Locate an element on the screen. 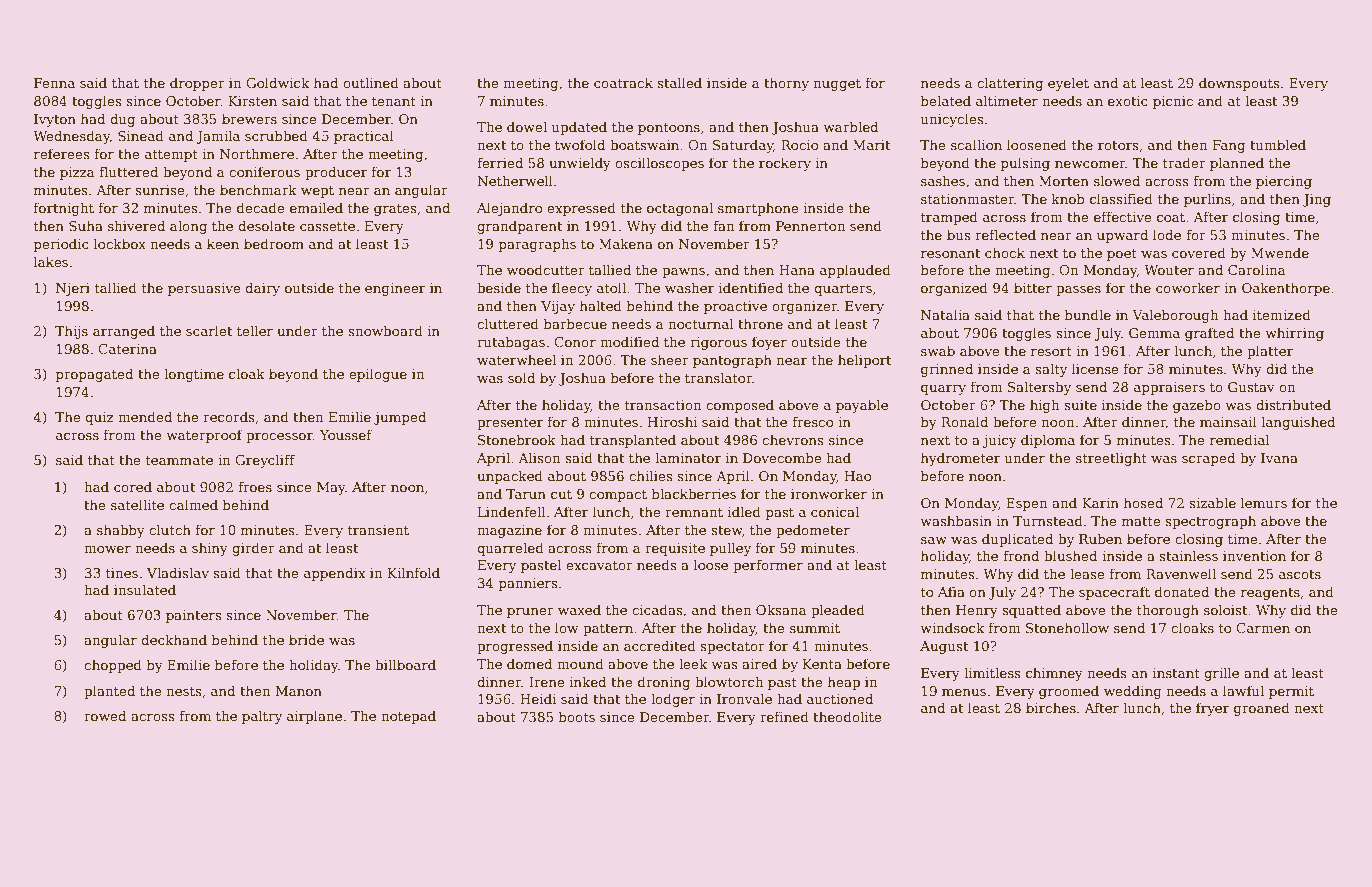  boots is located at coordinates (577, 716).
